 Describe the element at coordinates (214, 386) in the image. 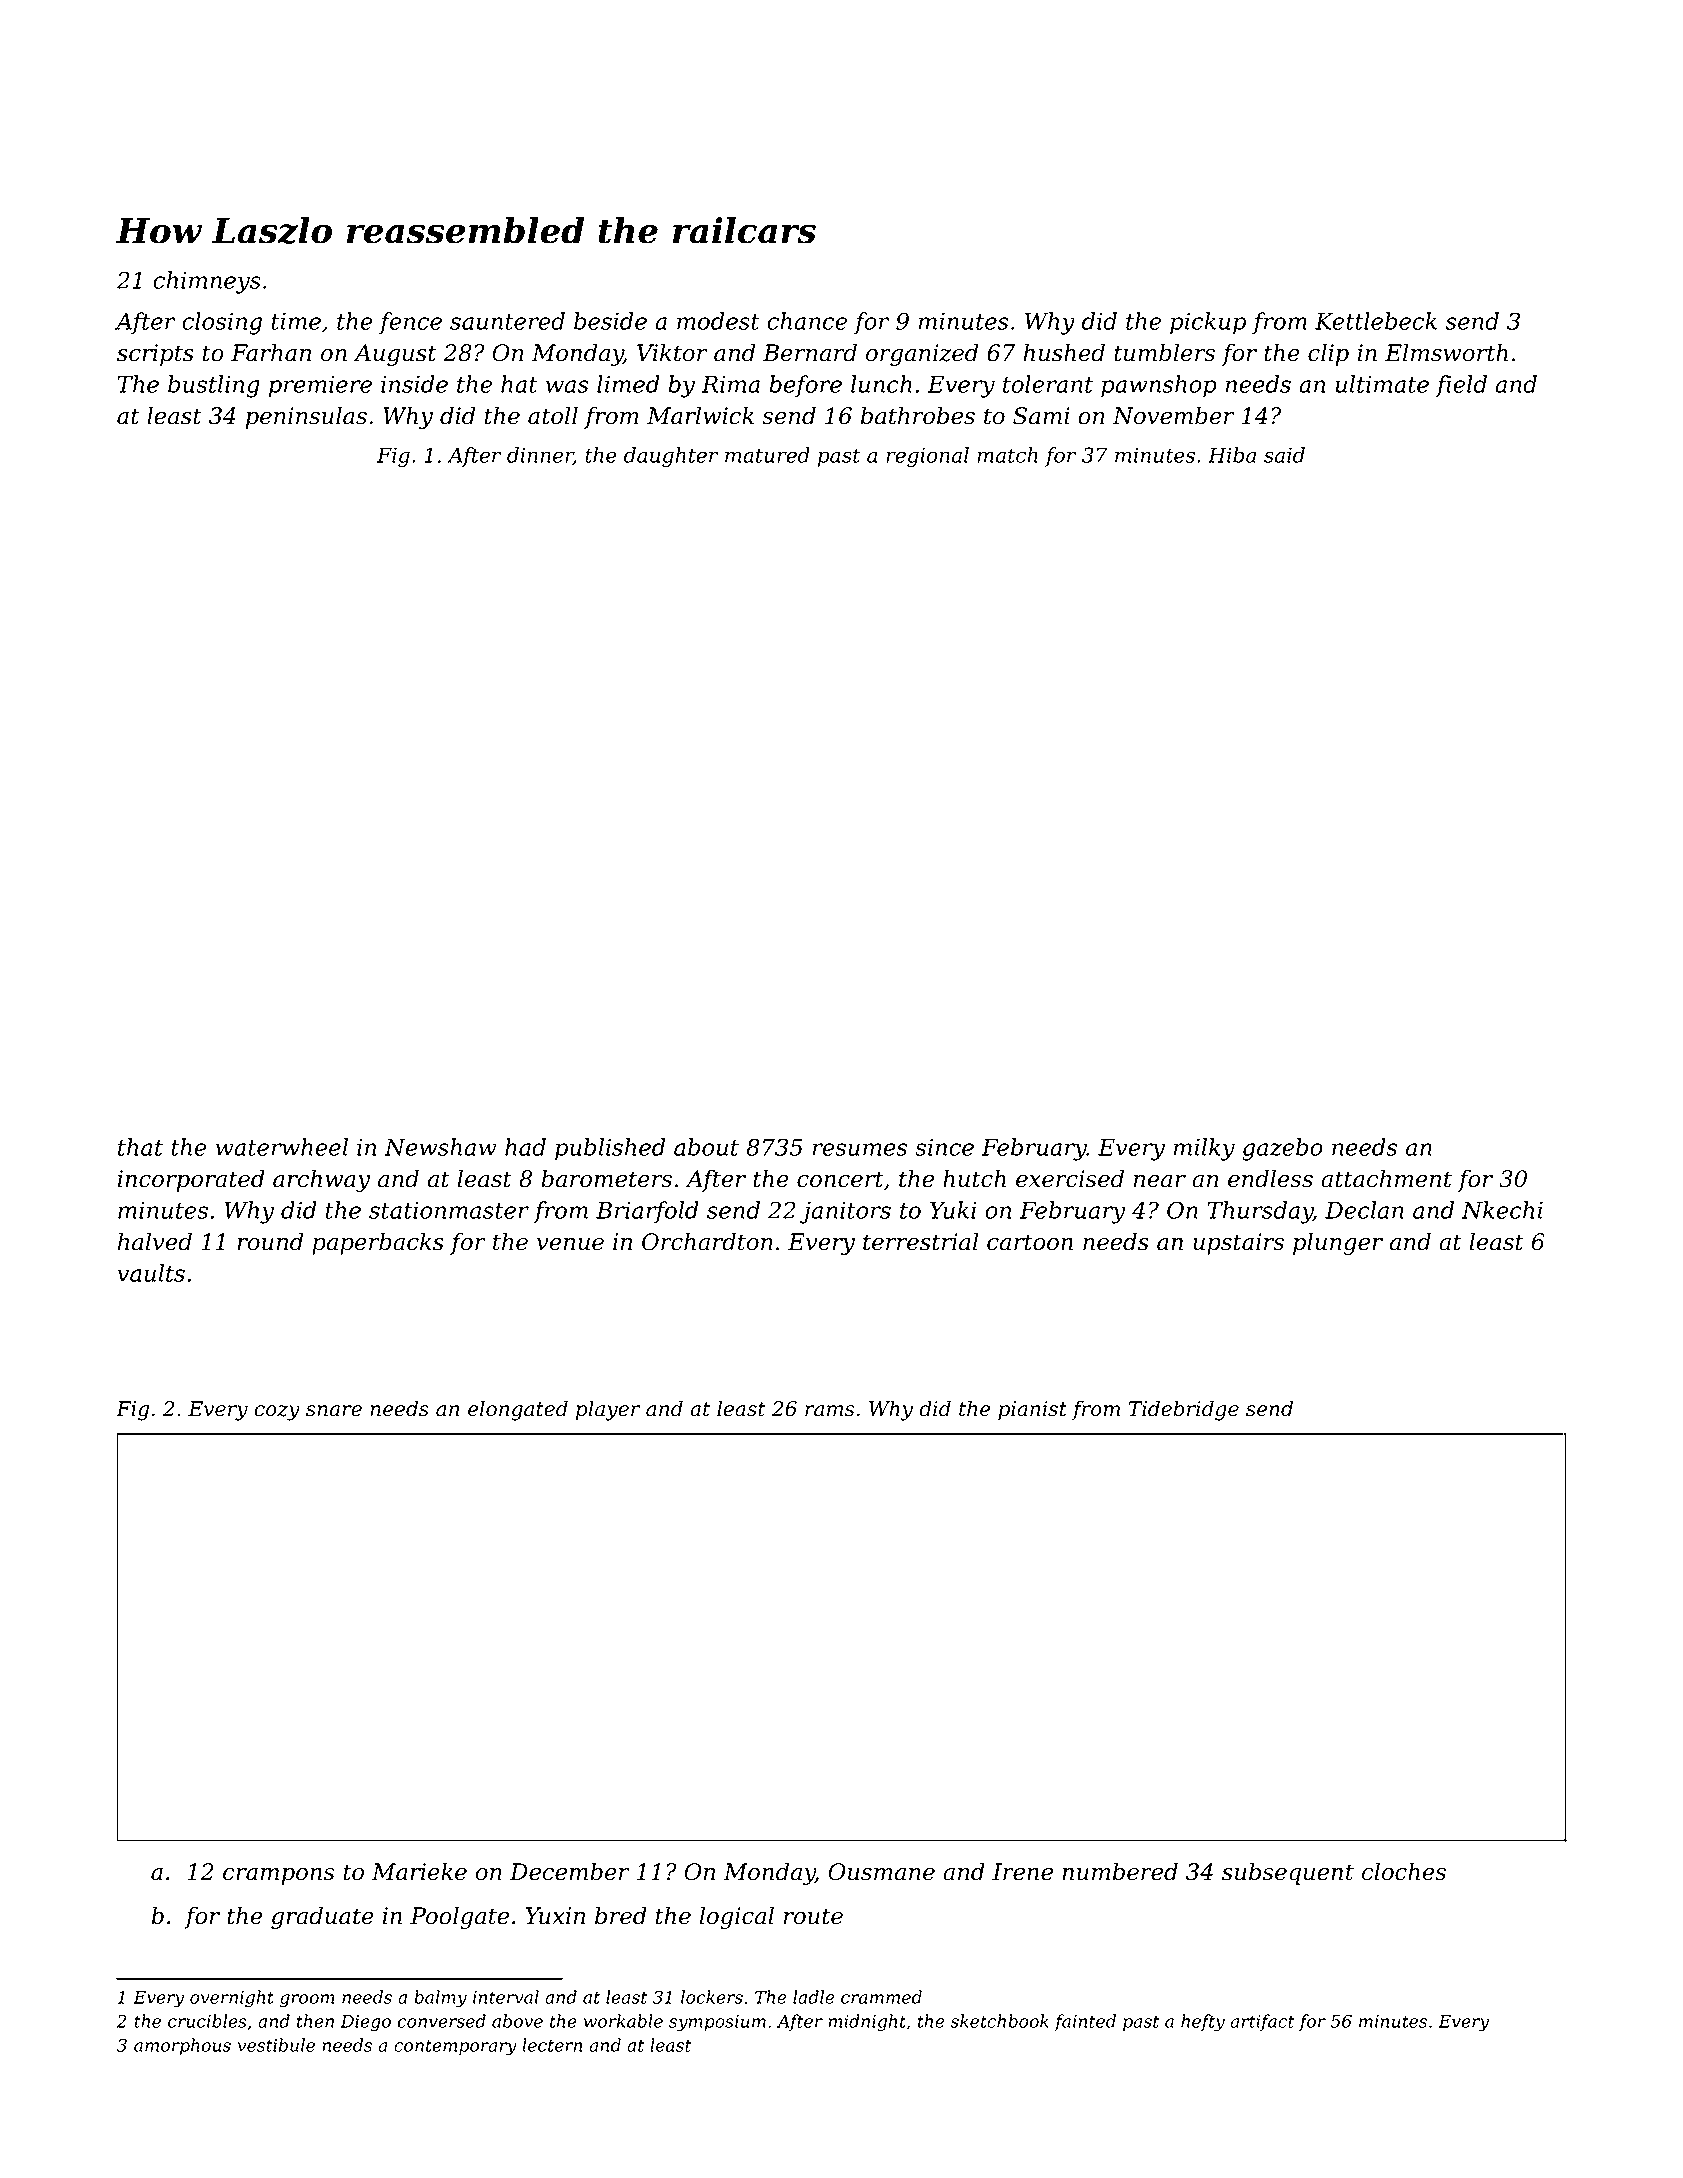

I see `bustling` at that location.
